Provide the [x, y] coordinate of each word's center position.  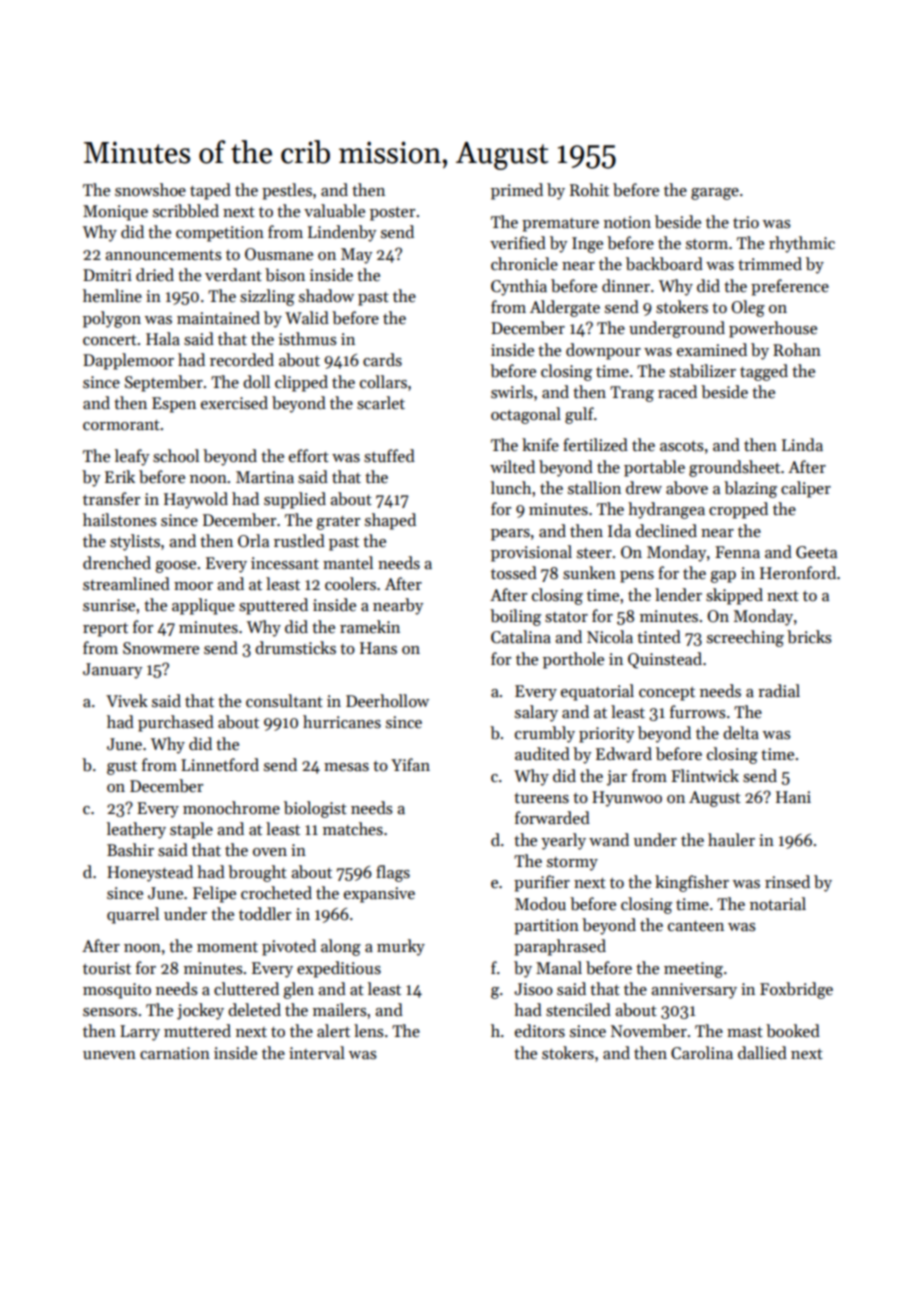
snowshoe [150, 190]
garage [715, 194]
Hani [793, 797]
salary [536, 713]
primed [517, 191]
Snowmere [161, 648]
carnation [175, 1053]
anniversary [694, 991]
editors [540, 1031]
